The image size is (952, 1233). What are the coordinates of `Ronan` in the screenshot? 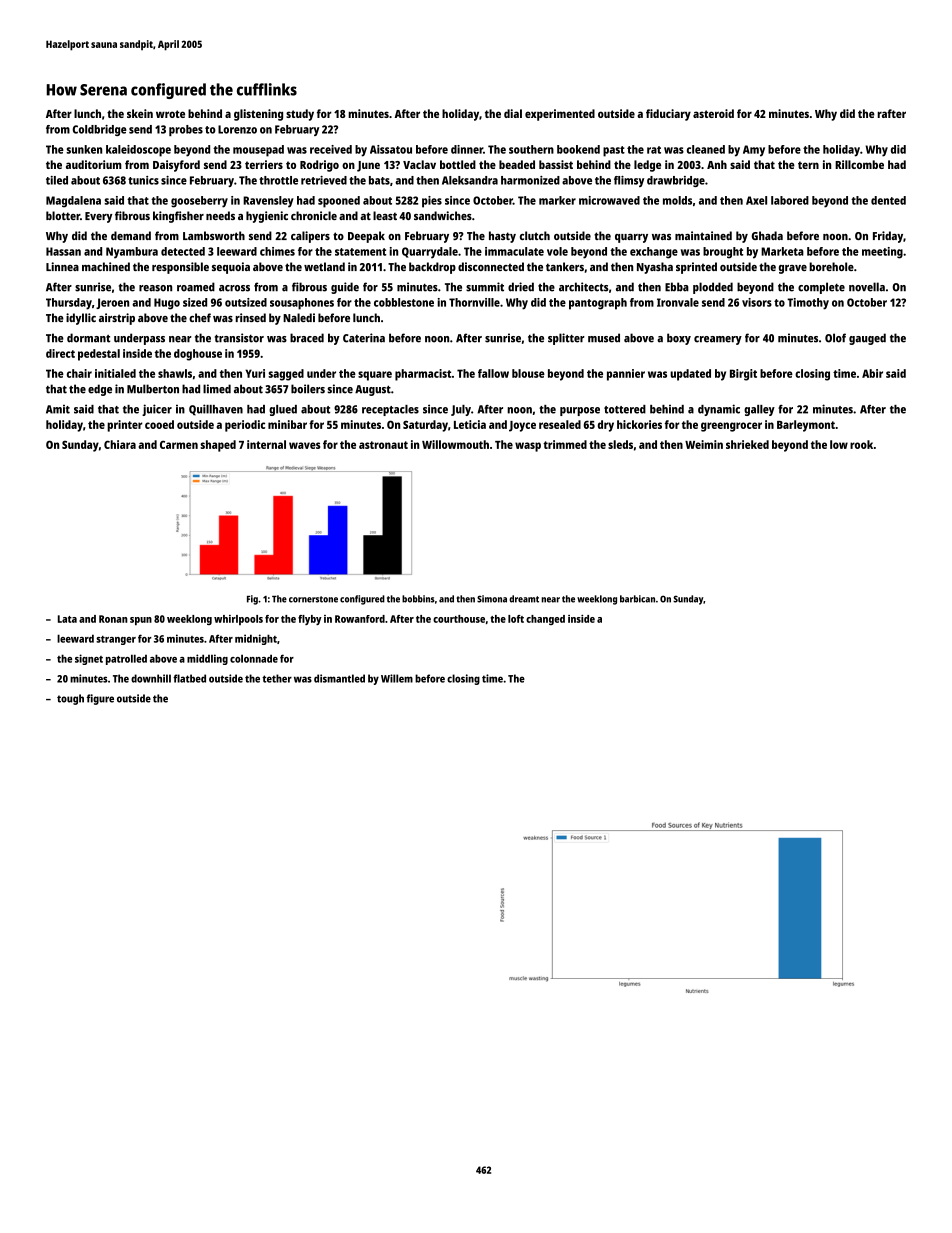 It's located at (113, 619).
